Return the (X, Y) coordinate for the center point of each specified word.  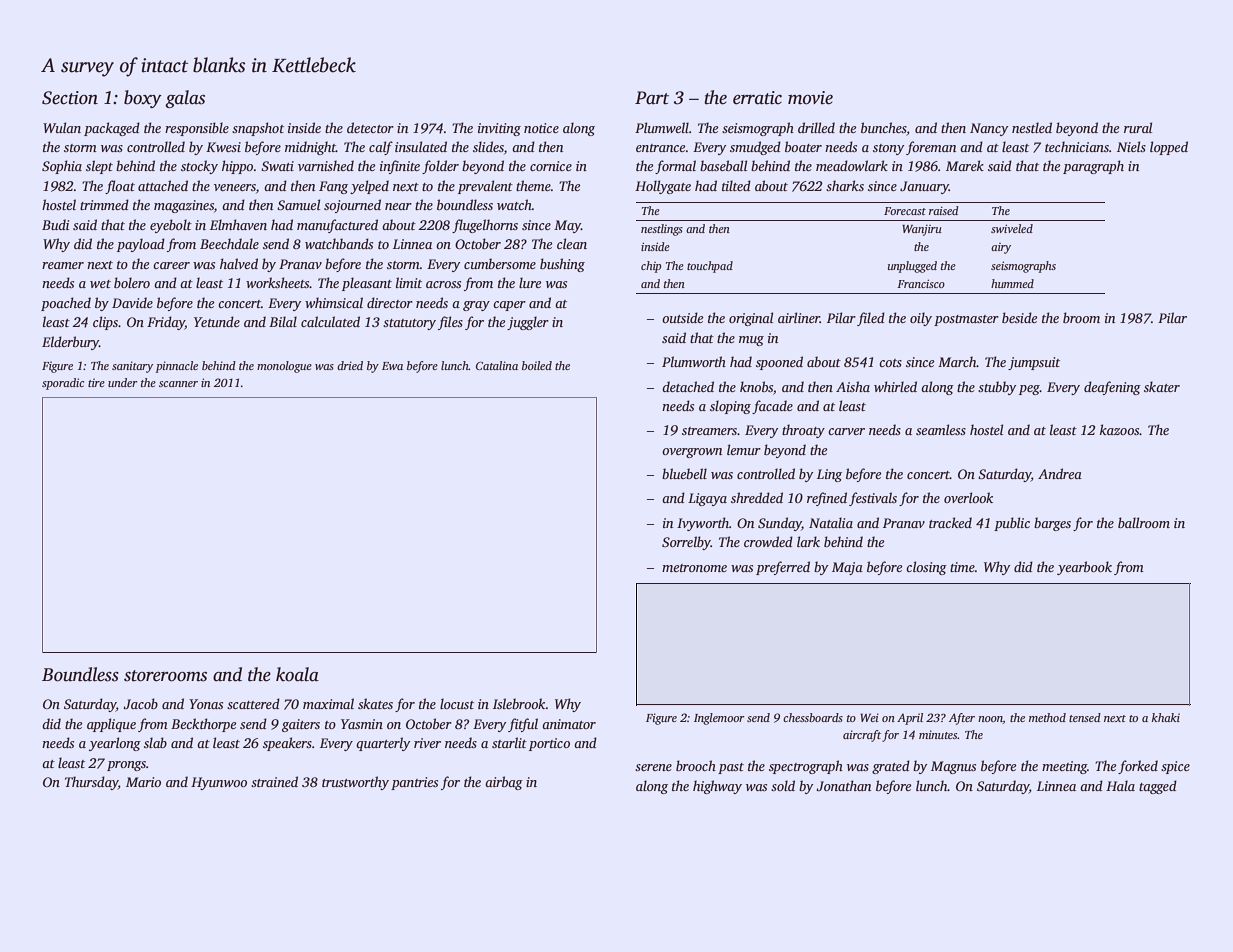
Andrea (1060, 473)
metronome (694, 568)
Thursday (91, 783)
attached (163, 185)
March (957, 361)
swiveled (1012, 228)
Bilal (283, 321)
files (450, 323)
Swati (277, 166)
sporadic (63, 384)
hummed (1012, 283)
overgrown (692, 453)
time (962, 567)
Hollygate (663, 187)
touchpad (710, 267)
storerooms (165, 676)
